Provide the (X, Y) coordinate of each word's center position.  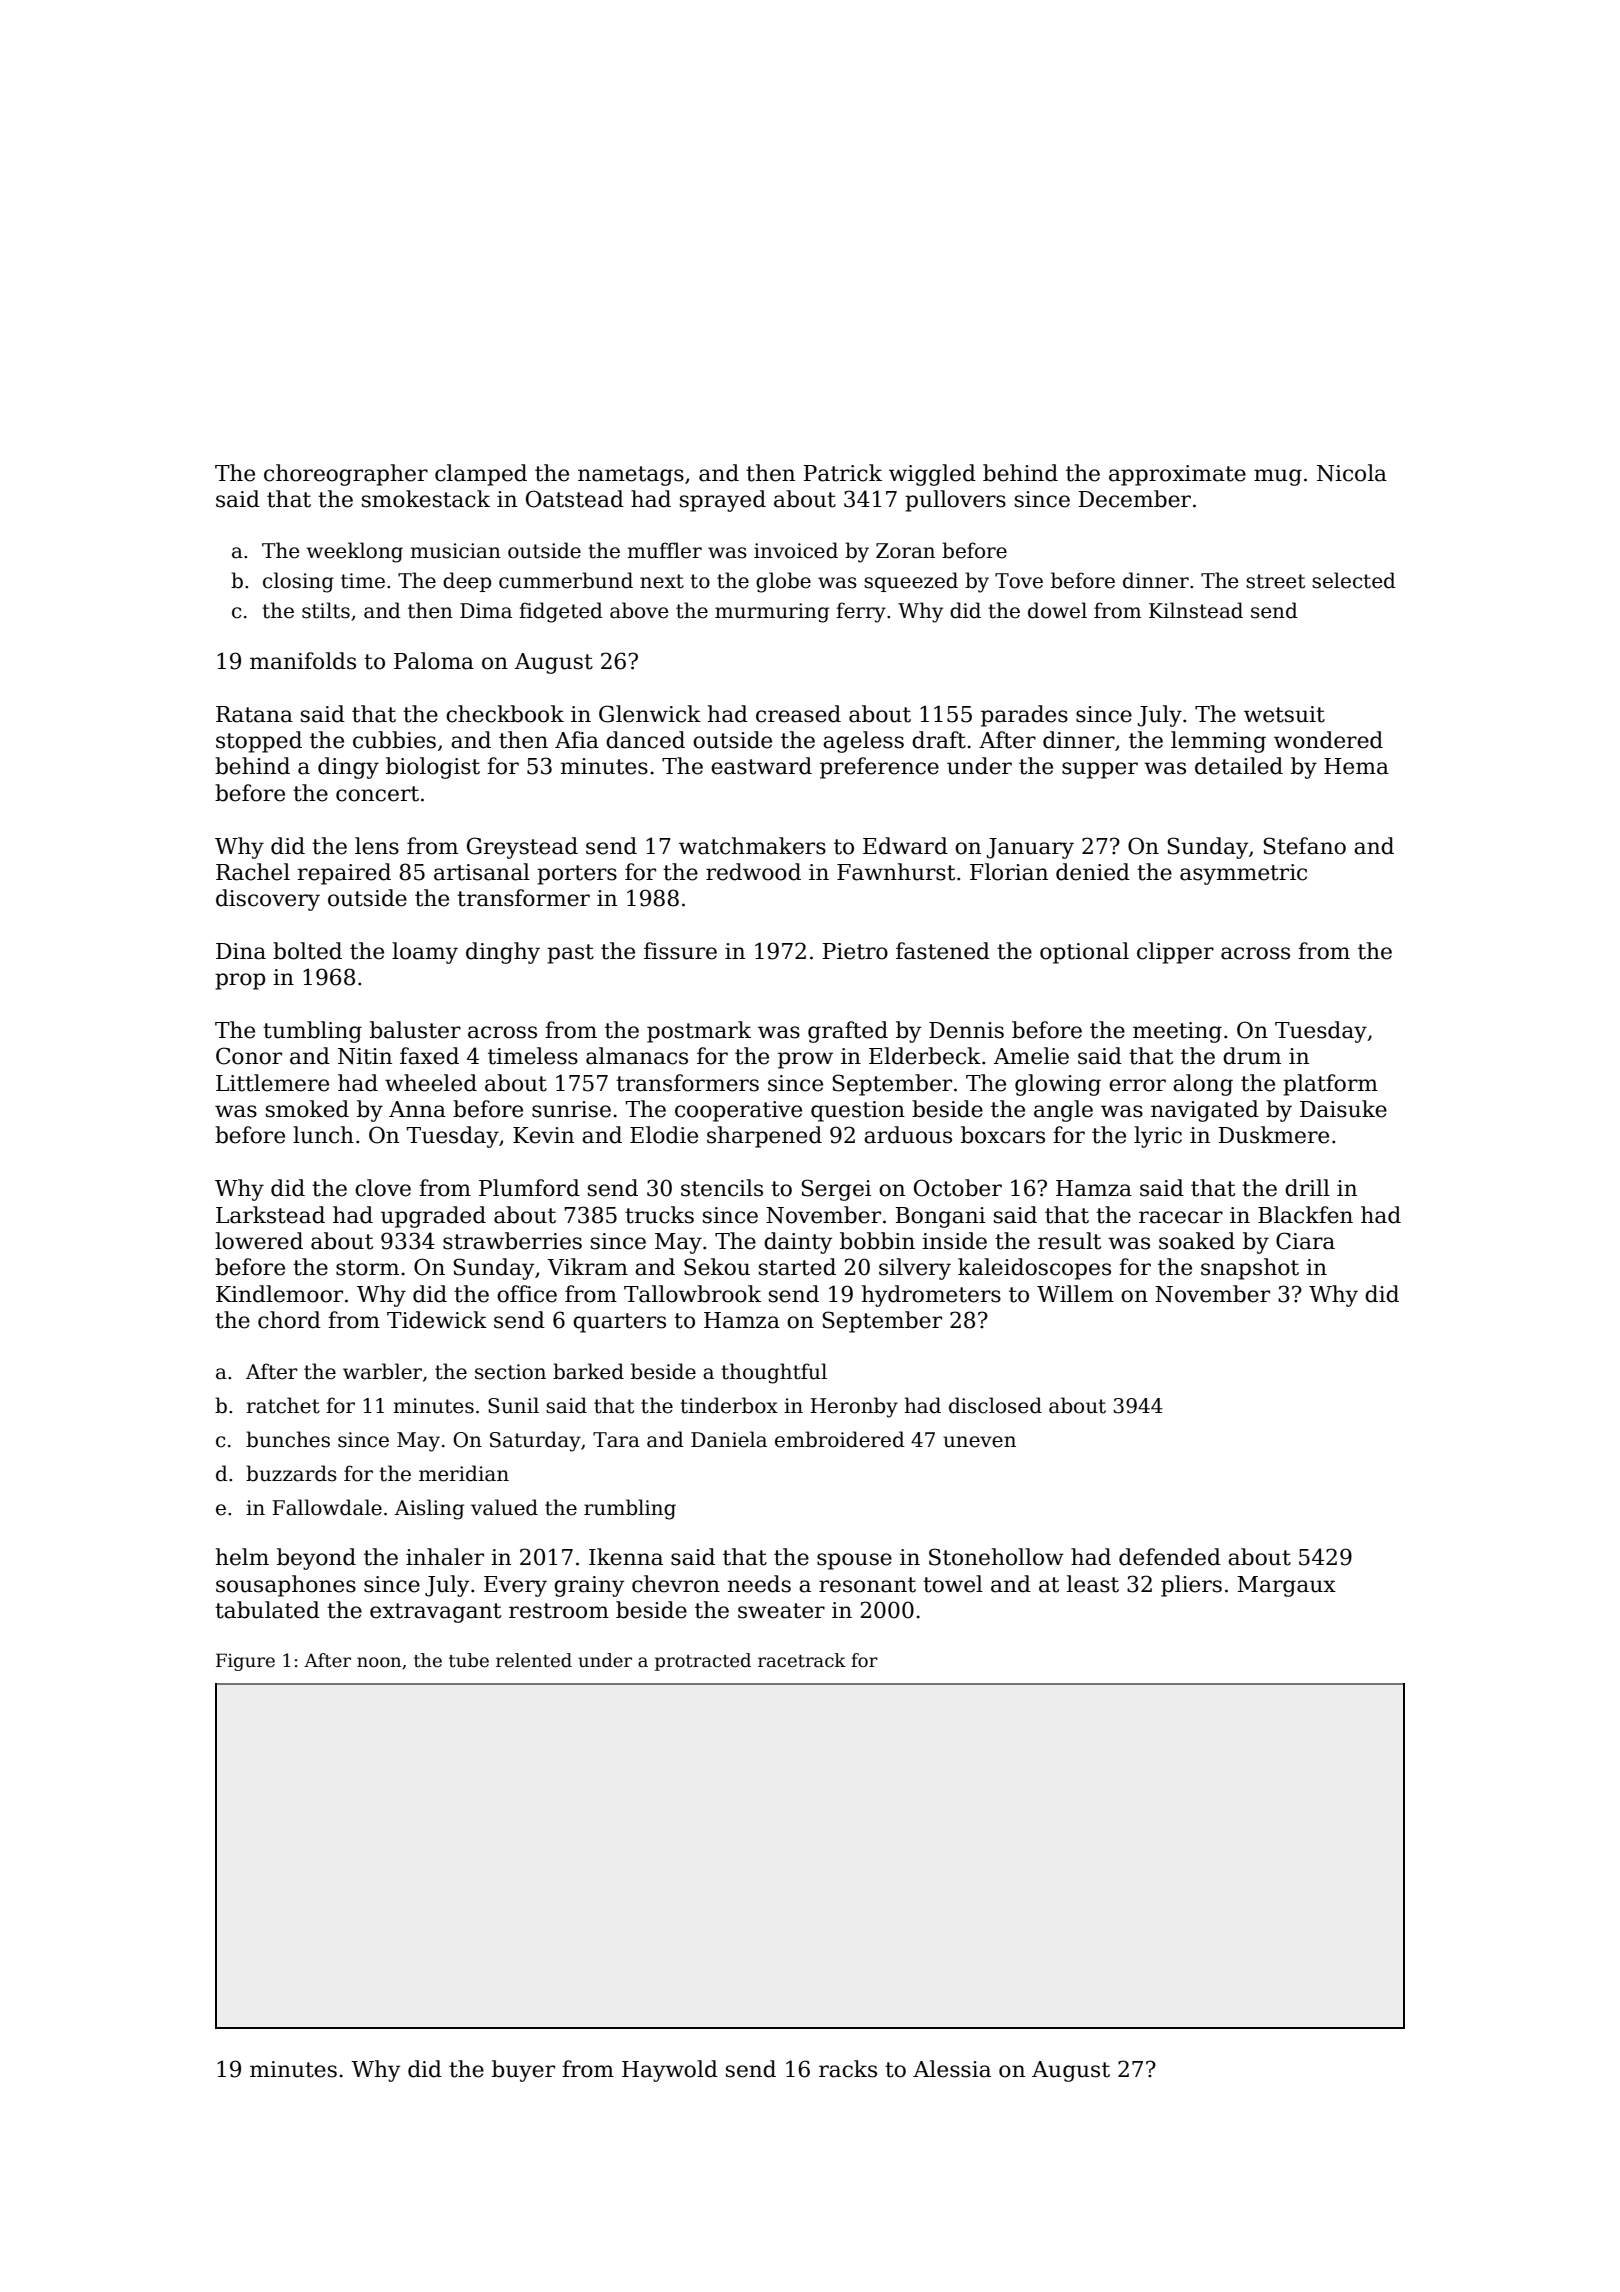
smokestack (426, 499)
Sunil (513, 1405)
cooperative (738, 1111)
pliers (1191, 1586)
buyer (523, 2071)
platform (1330, 1085)
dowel (1057, 610)
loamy (425, 953)
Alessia (952, 2069)
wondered (1328, 740)
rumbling (630, 1509)
